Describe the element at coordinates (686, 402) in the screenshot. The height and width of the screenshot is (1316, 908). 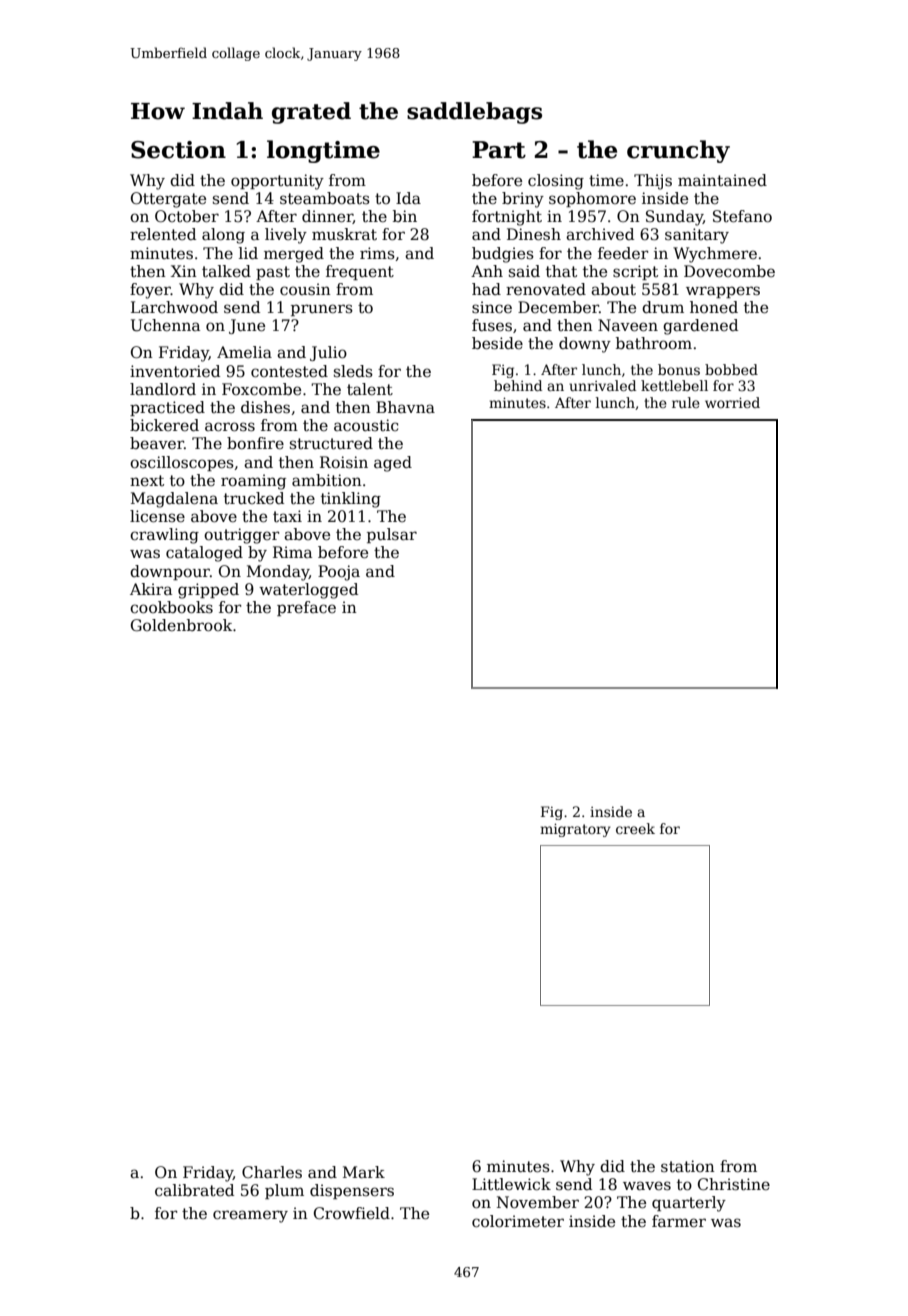
I see `rule` at that location.
